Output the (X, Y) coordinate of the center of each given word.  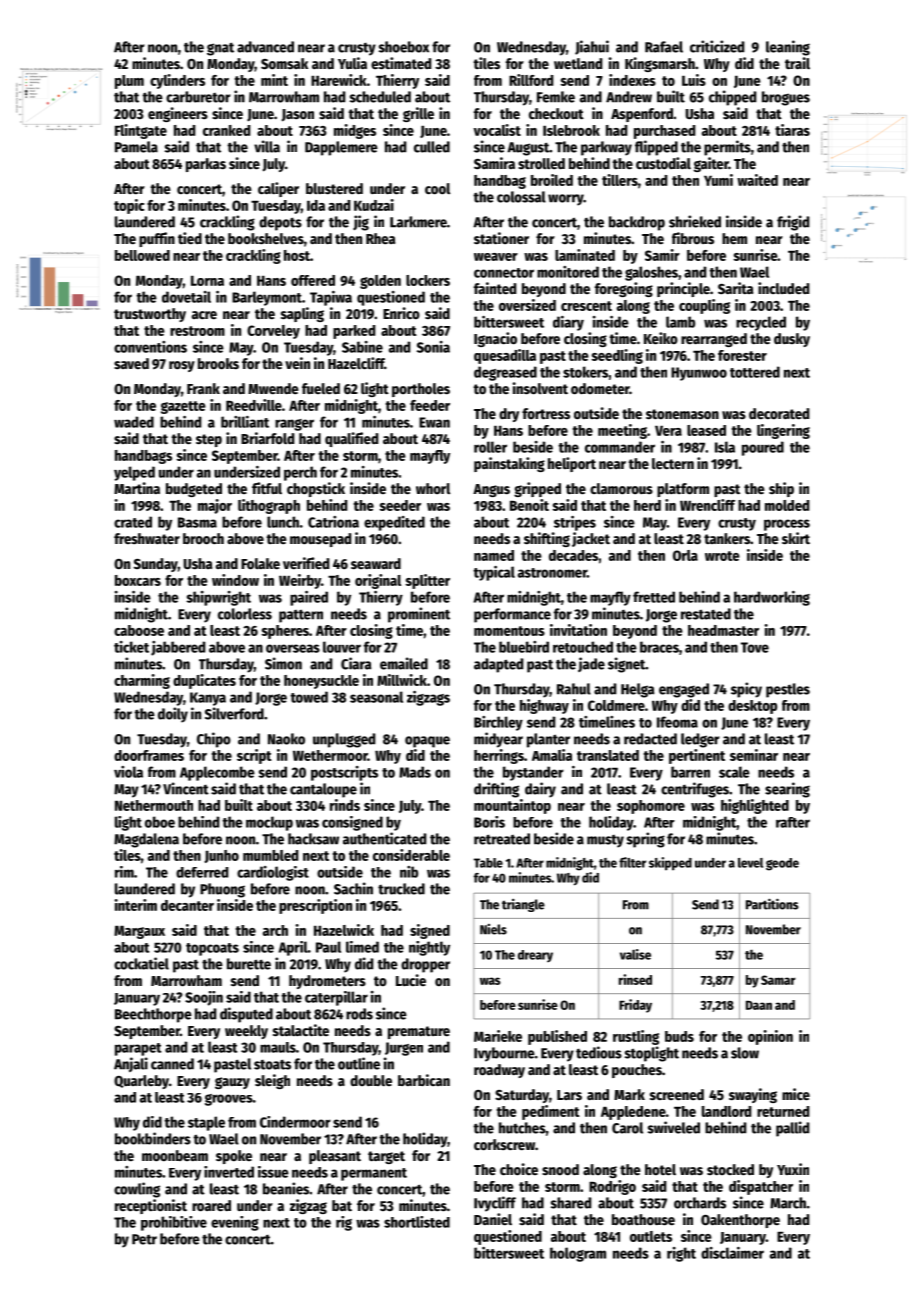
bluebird (524, 647)
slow (745, 1053)
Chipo (214, 740)
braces (659, 647)
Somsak (284, 63)
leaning (788, 48)
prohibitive (174, 1223)
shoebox (404, 47)
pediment (551, 1112)
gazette (183, 407)
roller (490, 447)
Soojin (204, 998)
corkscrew (504, 1144)
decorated (779, 413)
